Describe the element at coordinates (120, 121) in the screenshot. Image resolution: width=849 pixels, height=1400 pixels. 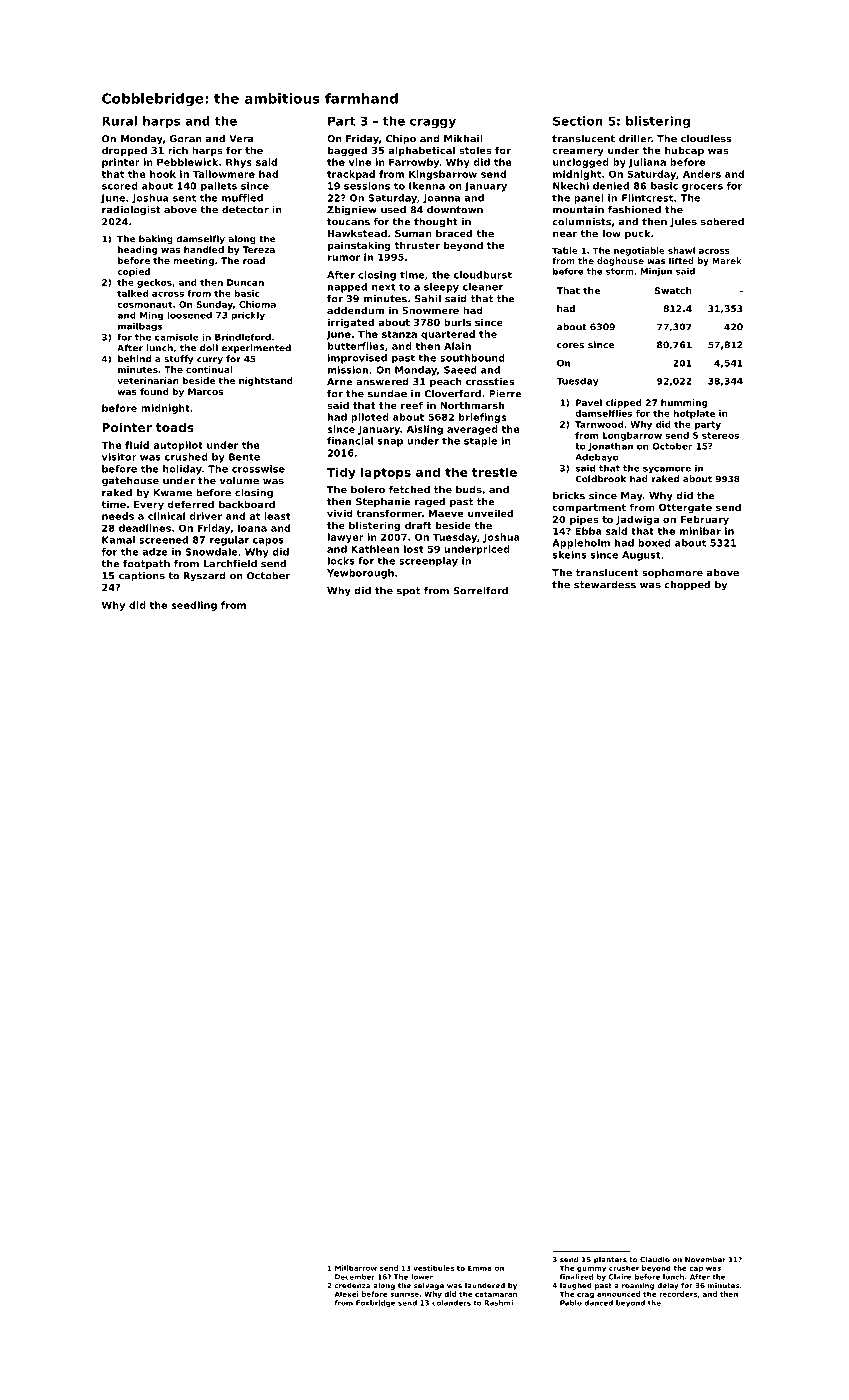
I see `Rural` at that location.
